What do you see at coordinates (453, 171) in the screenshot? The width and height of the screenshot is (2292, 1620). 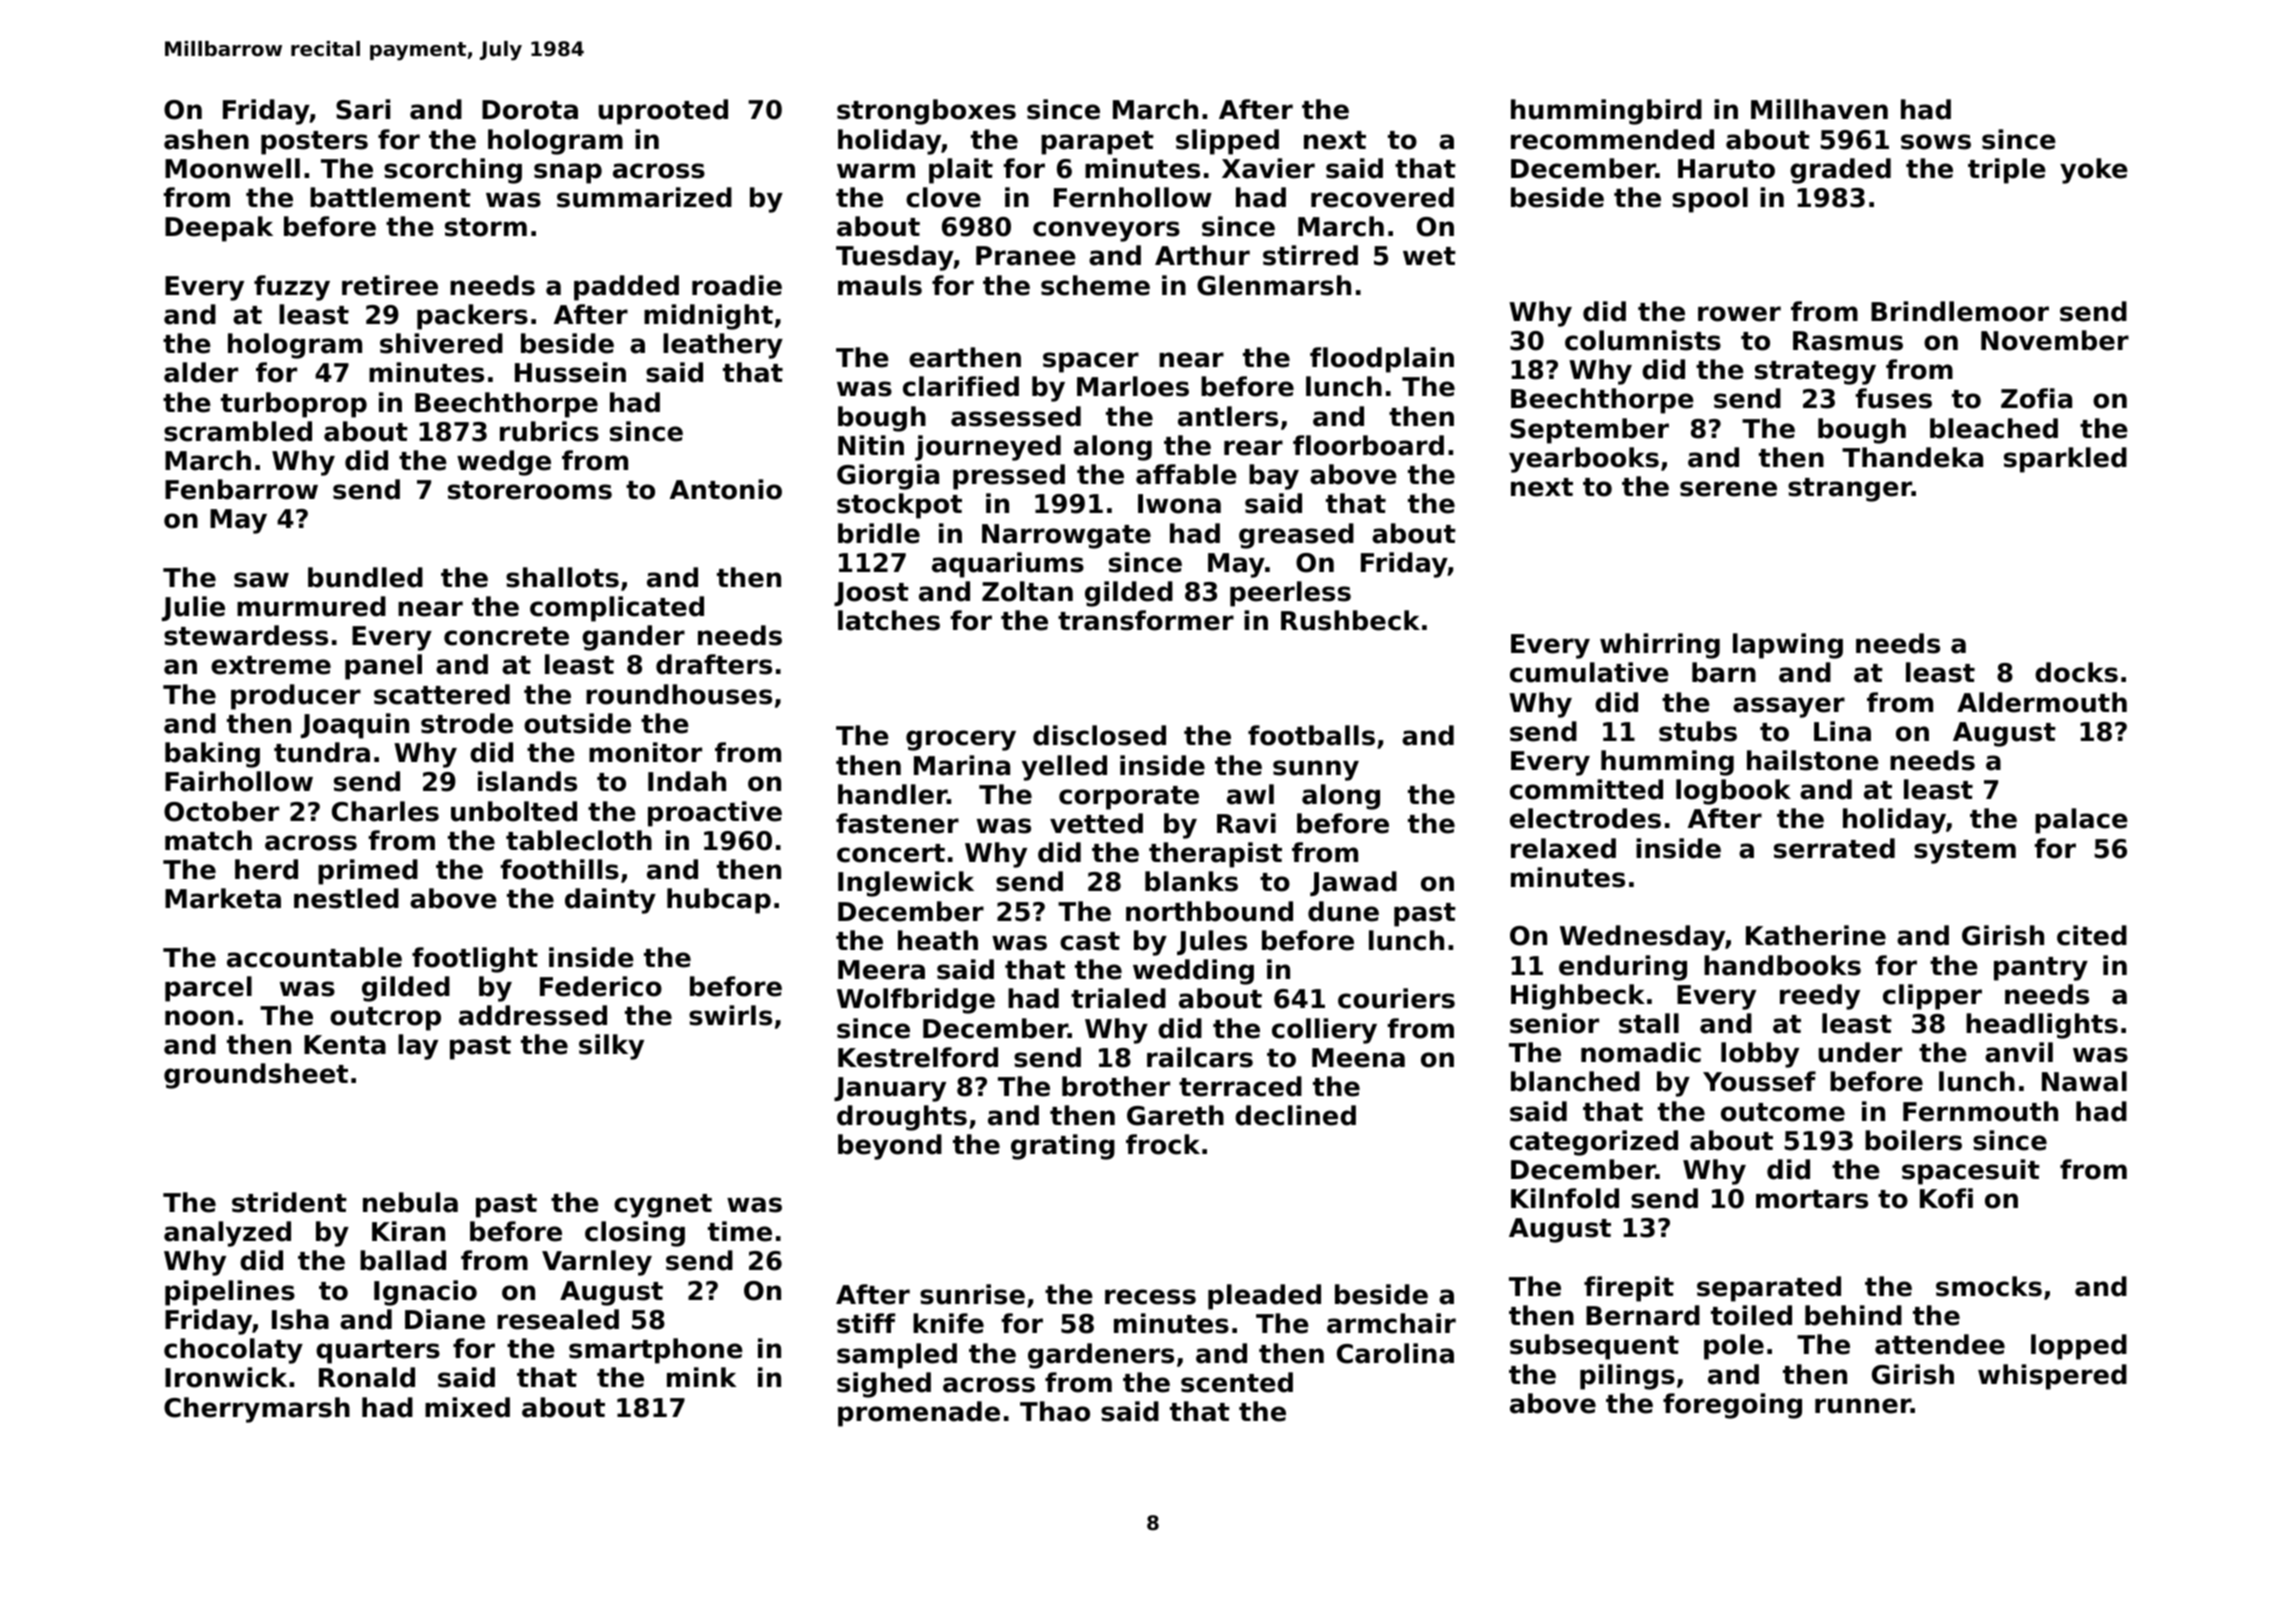 I see `scorching` at bounding box center [453, 171].
